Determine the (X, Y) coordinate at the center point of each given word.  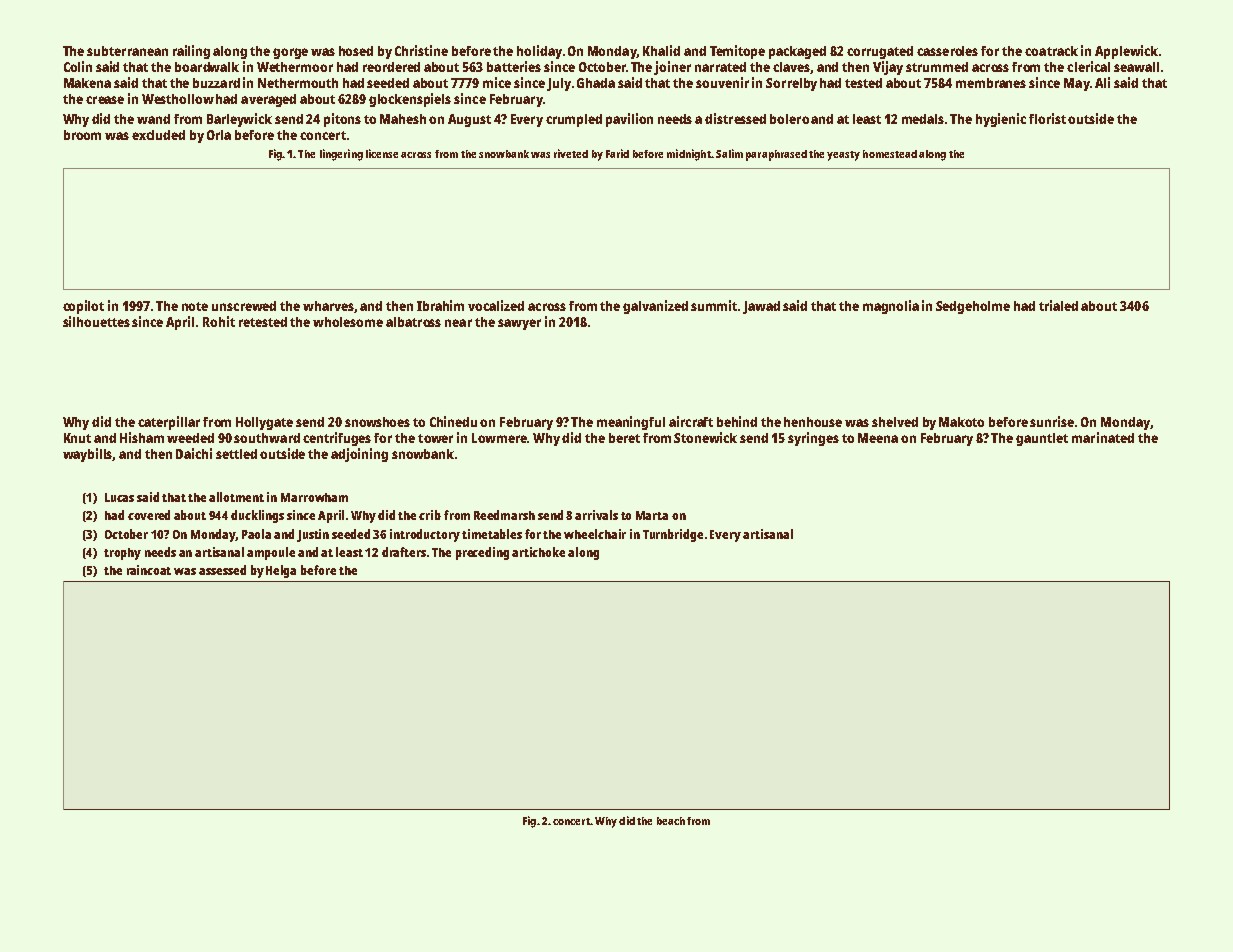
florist (1047, 118)
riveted (571, 153)
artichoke (538, 552)
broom (82, 135)
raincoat (149, 570)
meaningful (631, 423)
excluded (158, 135)
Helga (281, 571)
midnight (689, 155)
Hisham (142, 437)
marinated (1103, 437)
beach (671, 821)
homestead (890, 154)
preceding (482, 553)
